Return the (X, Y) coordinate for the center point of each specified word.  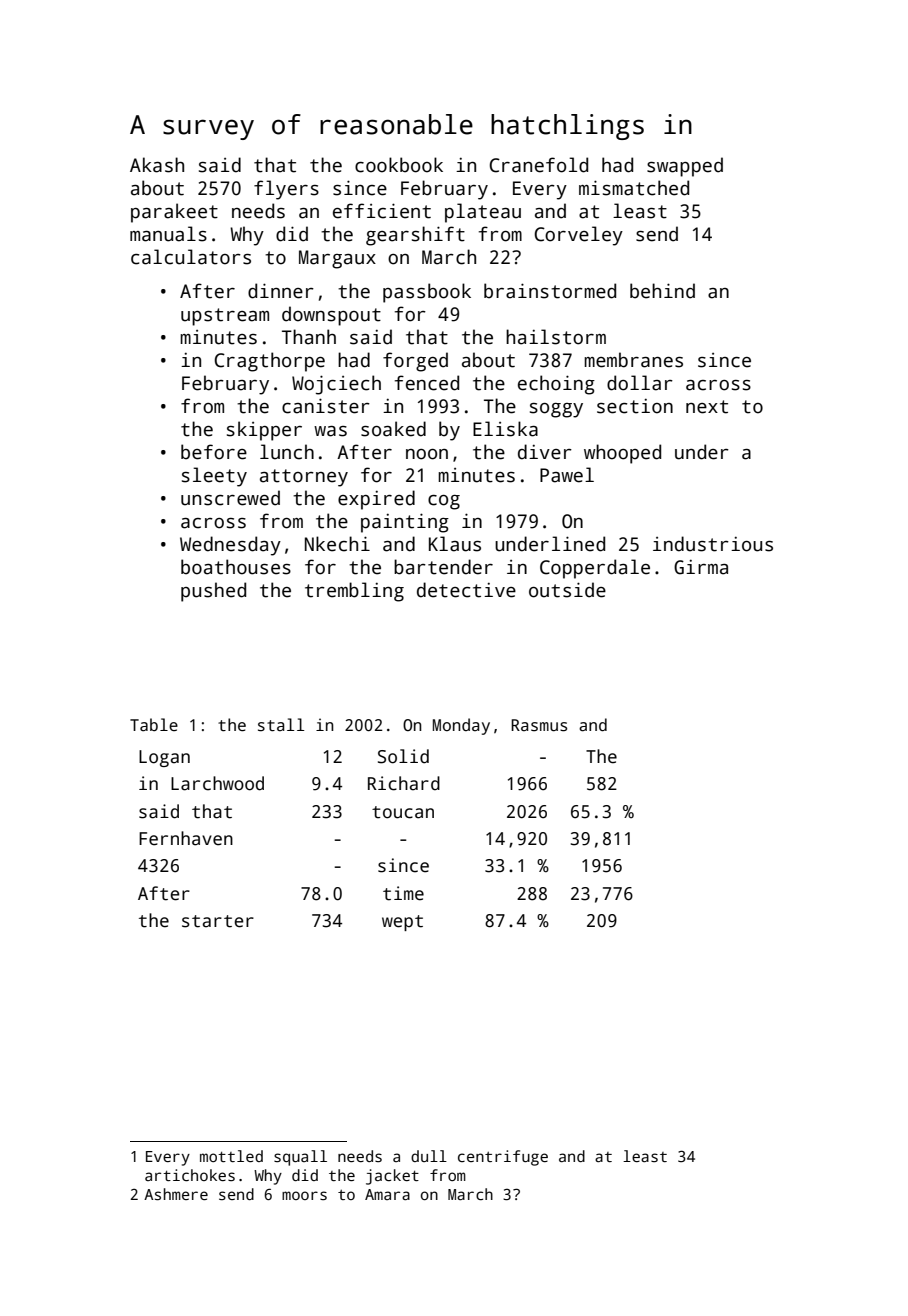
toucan (403, 812)
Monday (461, 726)
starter (218, 921)
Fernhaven (186, 838)
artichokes (190, 1175)
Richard (404, 783)
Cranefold (538, 165)
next (707, 407)
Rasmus (539, 725)
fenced (427, 383)
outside (567, 590)
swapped (685, 167)
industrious (713, 544)
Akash (157, 165)
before (214, 452)
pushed (213, 592)
